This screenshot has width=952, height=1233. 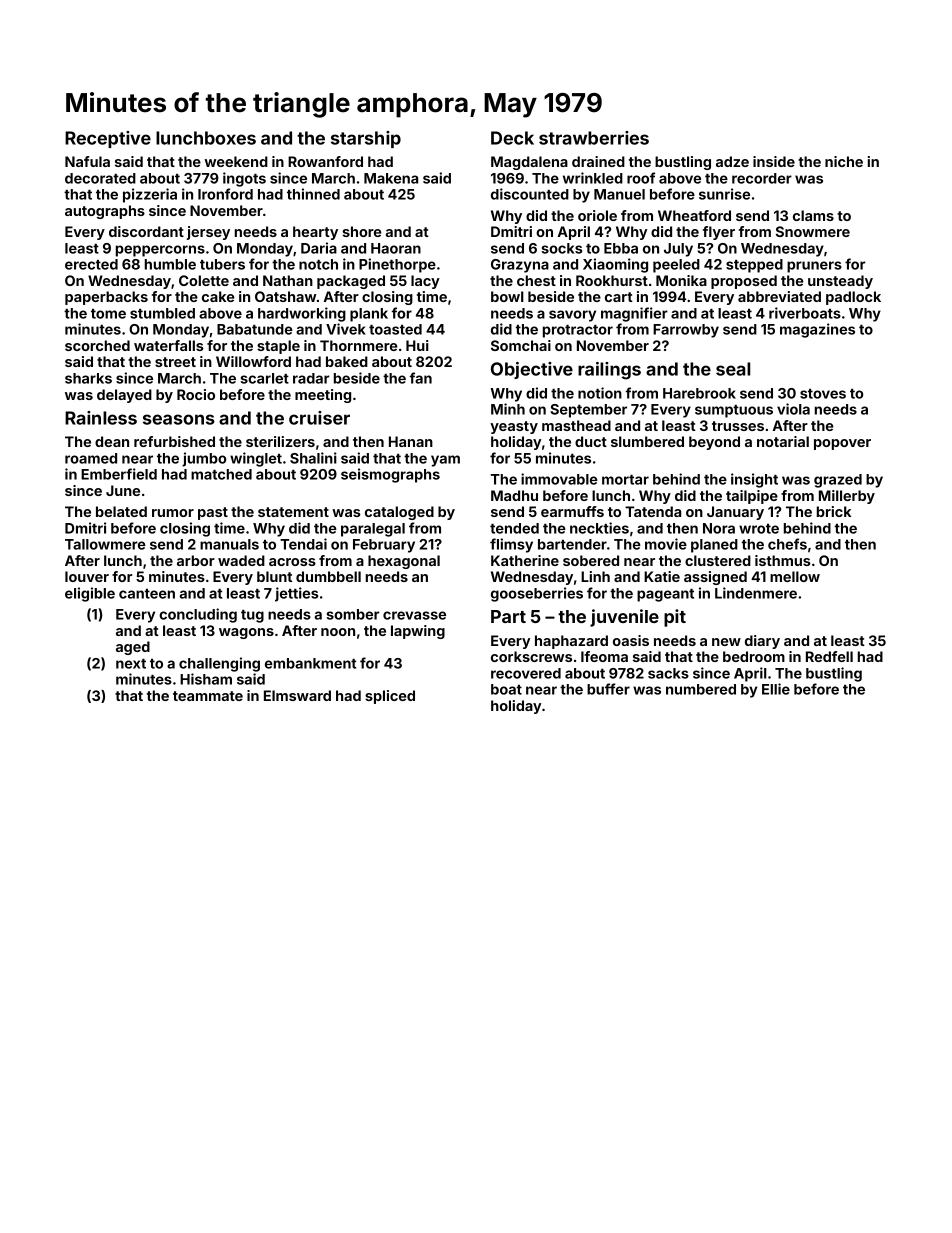 I want to click on teammate, so click(x=208, y=696).
